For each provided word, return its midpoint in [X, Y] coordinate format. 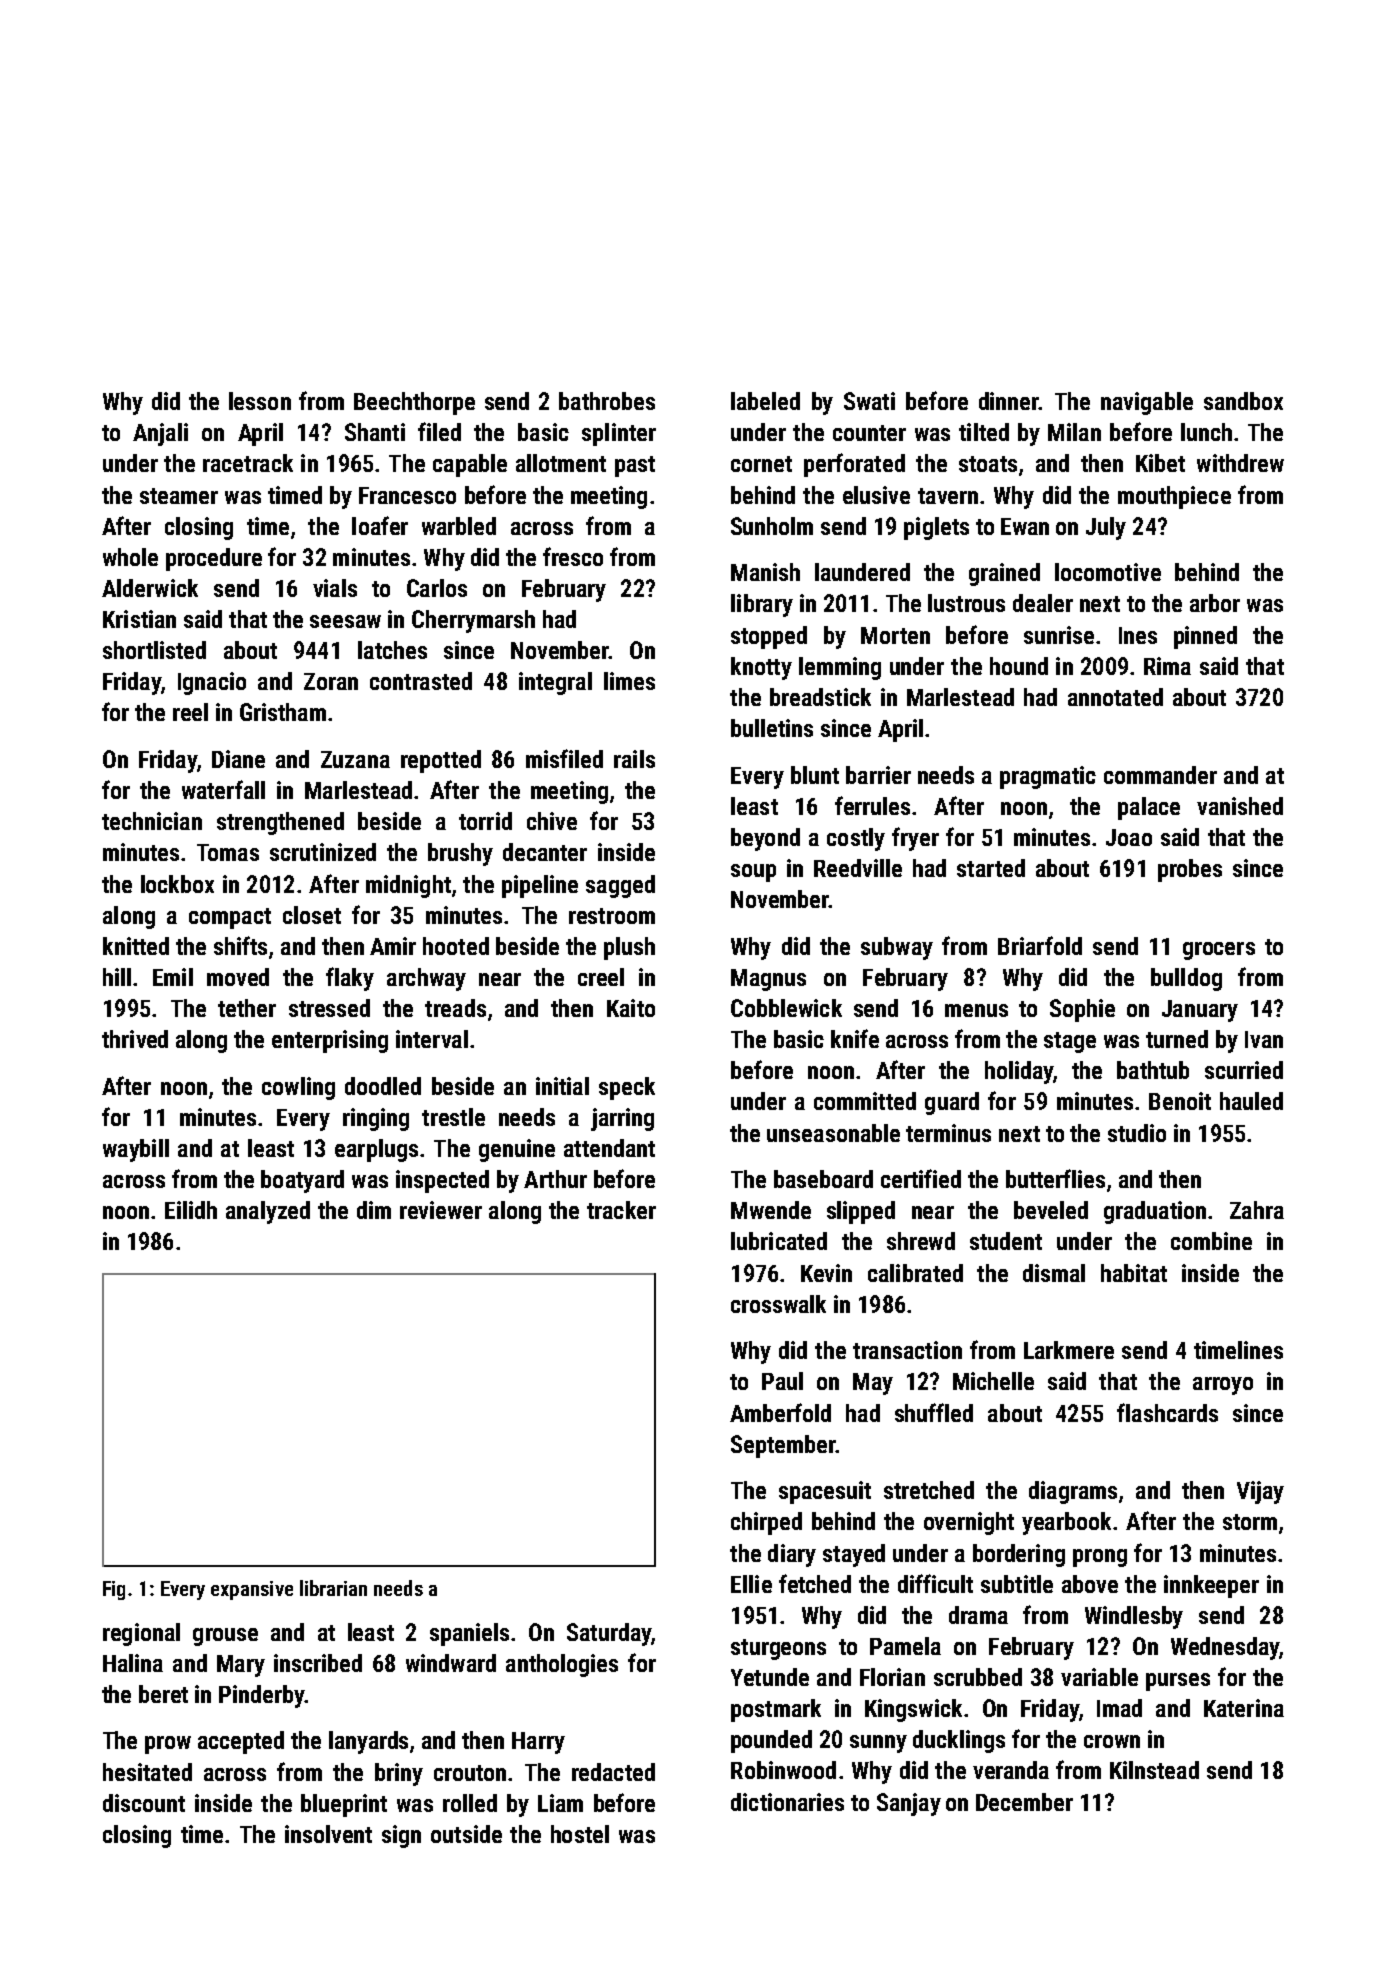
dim [374, 1210]
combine [1211, 1241]
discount [144, 1803]
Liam [560, 1803]
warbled [459, 526]
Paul [782, 1381]
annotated [1115, 697]
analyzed [268, 1212]
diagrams [1073, 1492]
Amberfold [780, 1412]
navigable [1147, 403]
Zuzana [355, 759]
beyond [765, 839]
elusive [876, 495]
